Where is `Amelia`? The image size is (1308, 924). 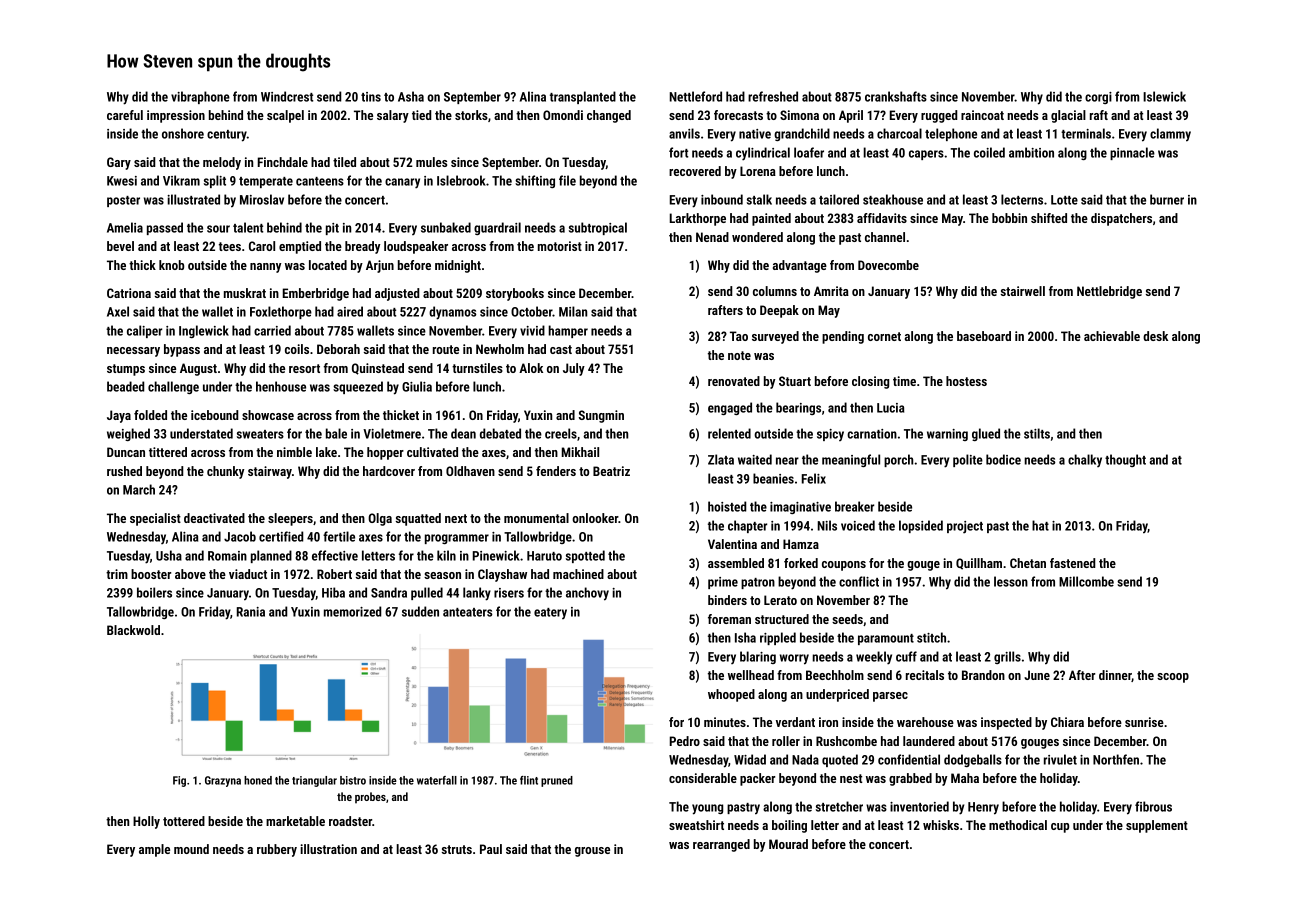
Amelia is located at coordinates (125, 227).
